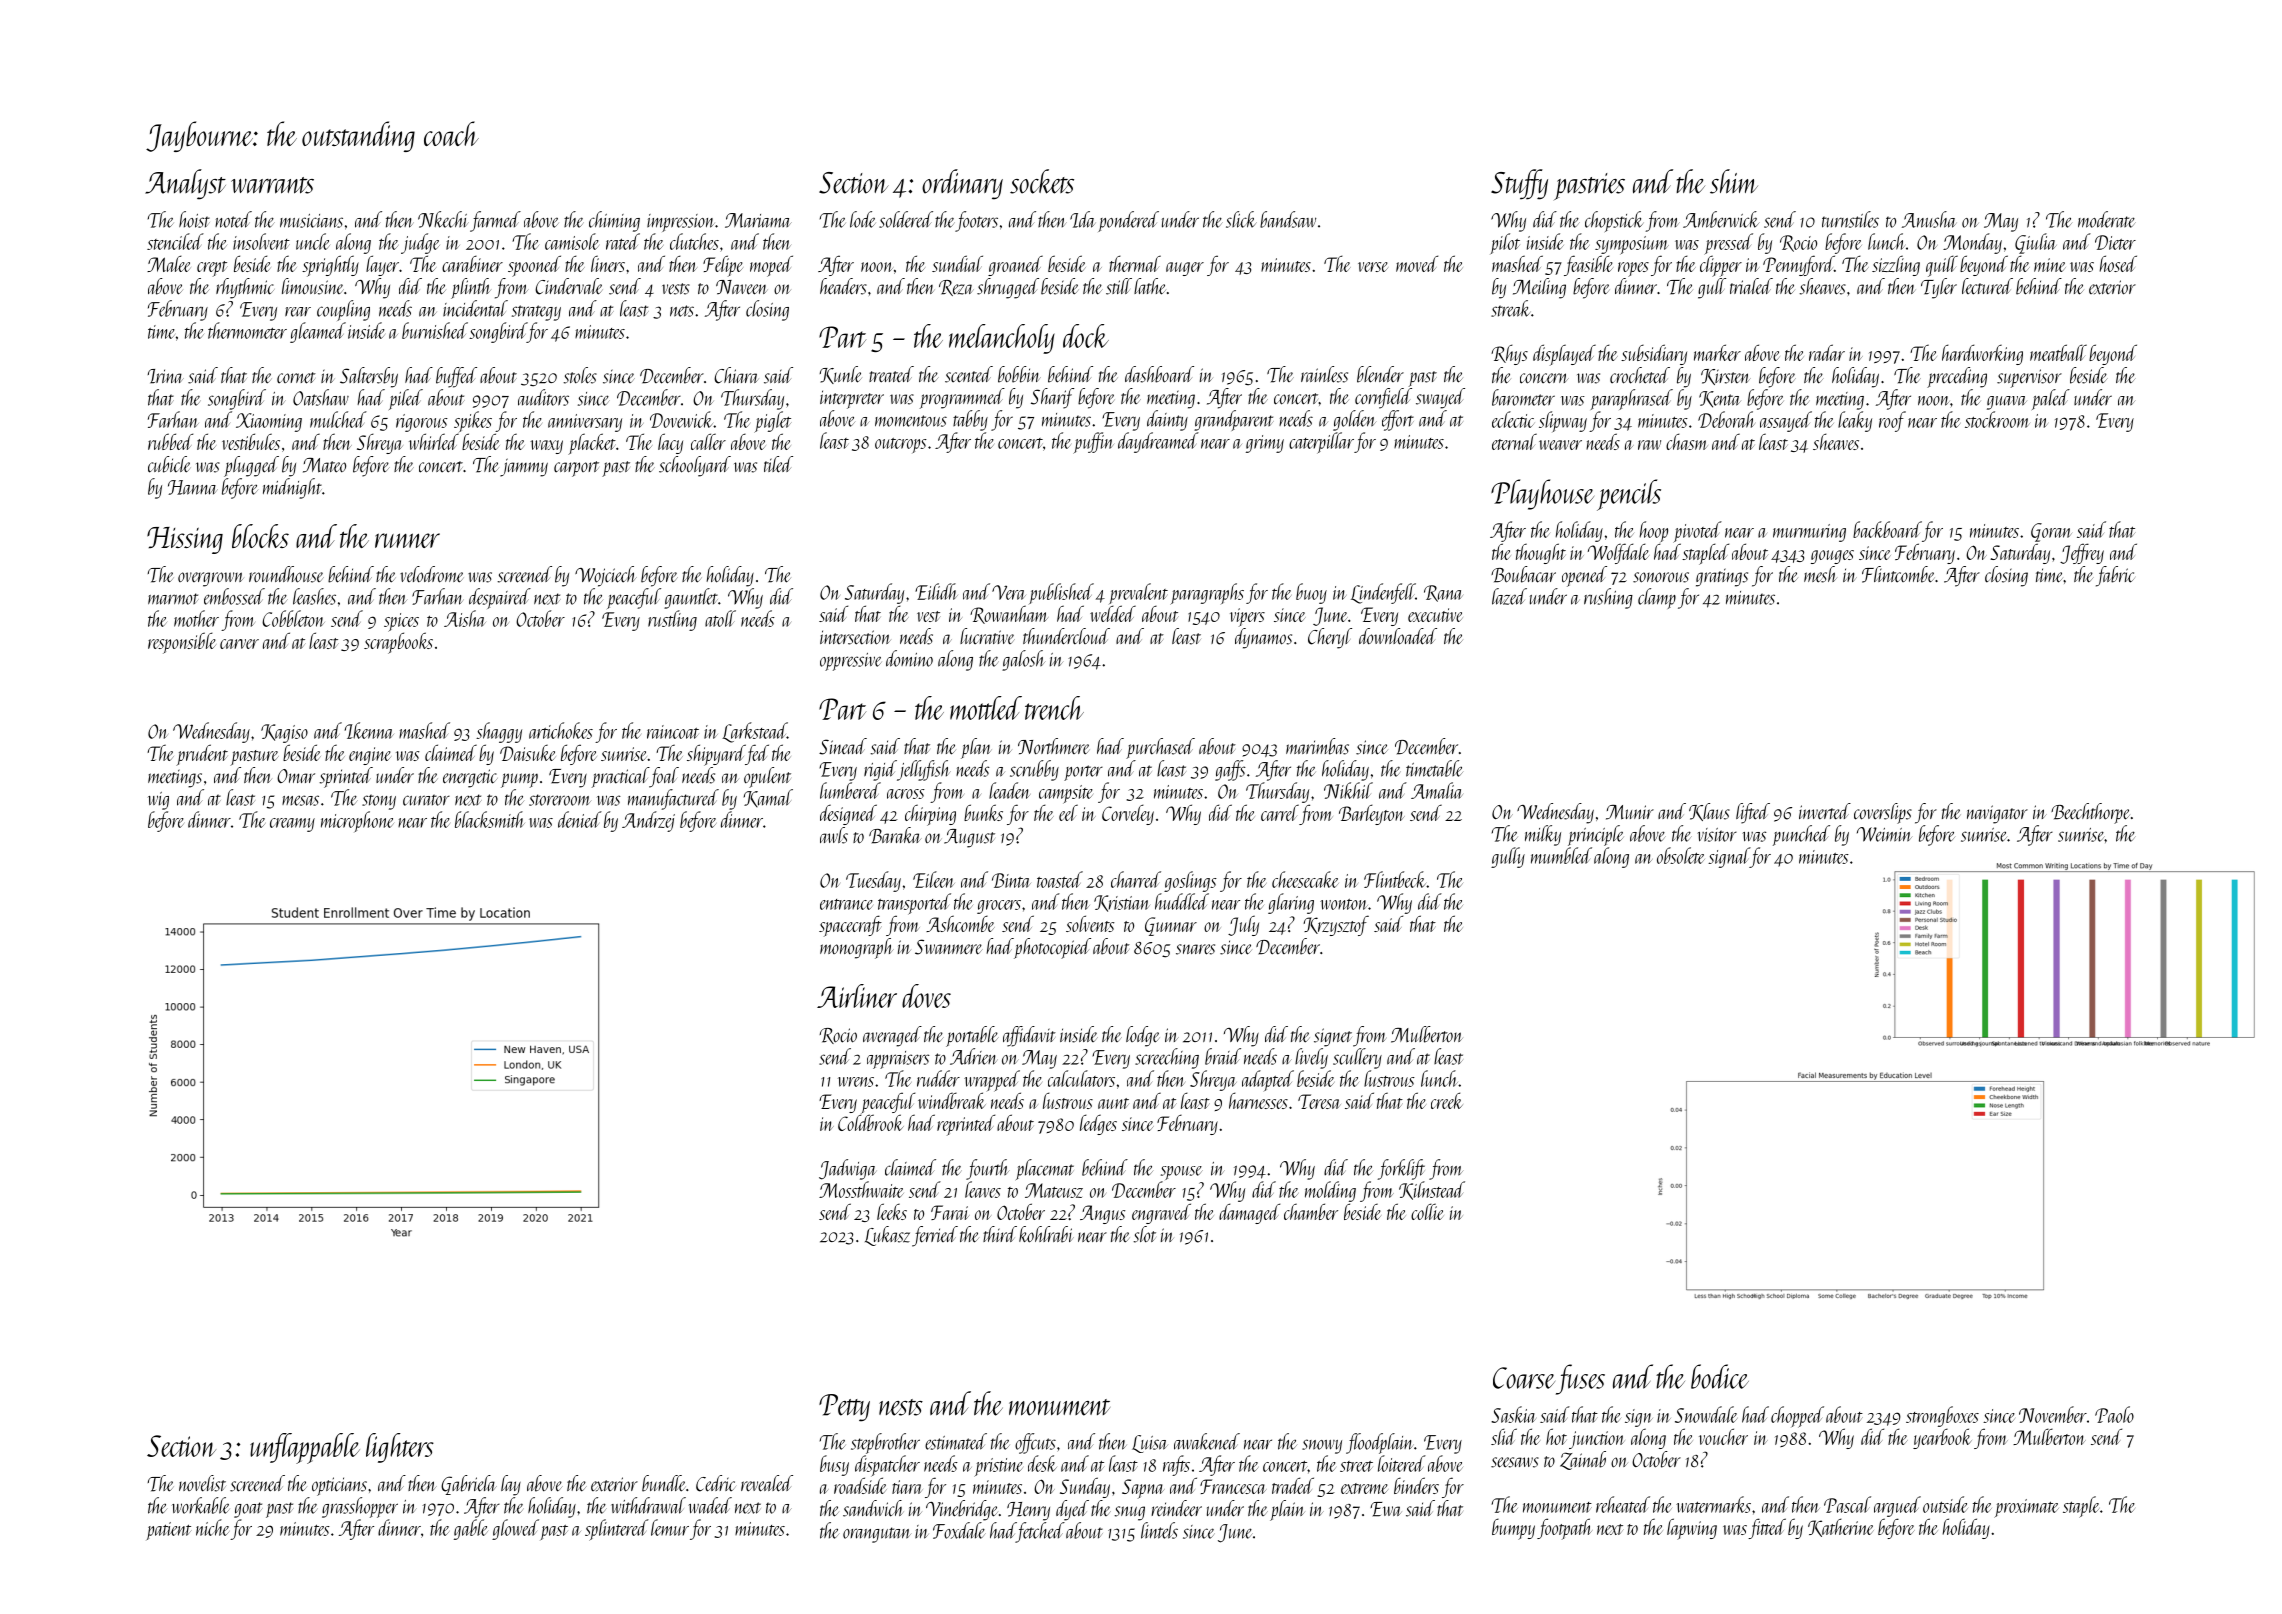 The image size is (2282, 1614). Describe the element at coordinates (1263, 638) in the page. I see `dynamos` at that location.
